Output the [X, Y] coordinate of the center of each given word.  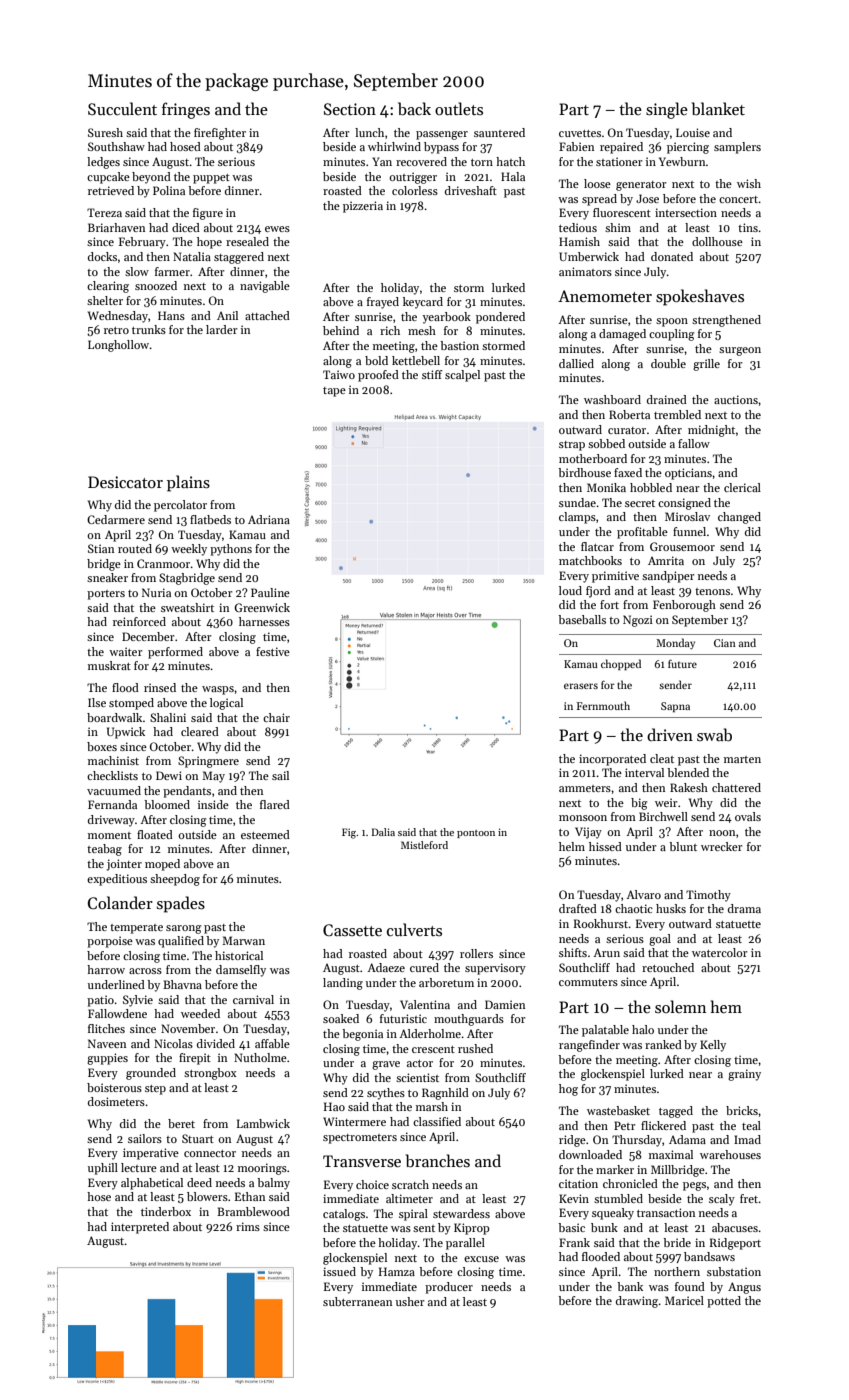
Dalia [383, 832]
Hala [513, 176]
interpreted [140, 1228]
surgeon [740, 351]
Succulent [122, 108]
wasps [218, 690]
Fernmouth [603, 705]
